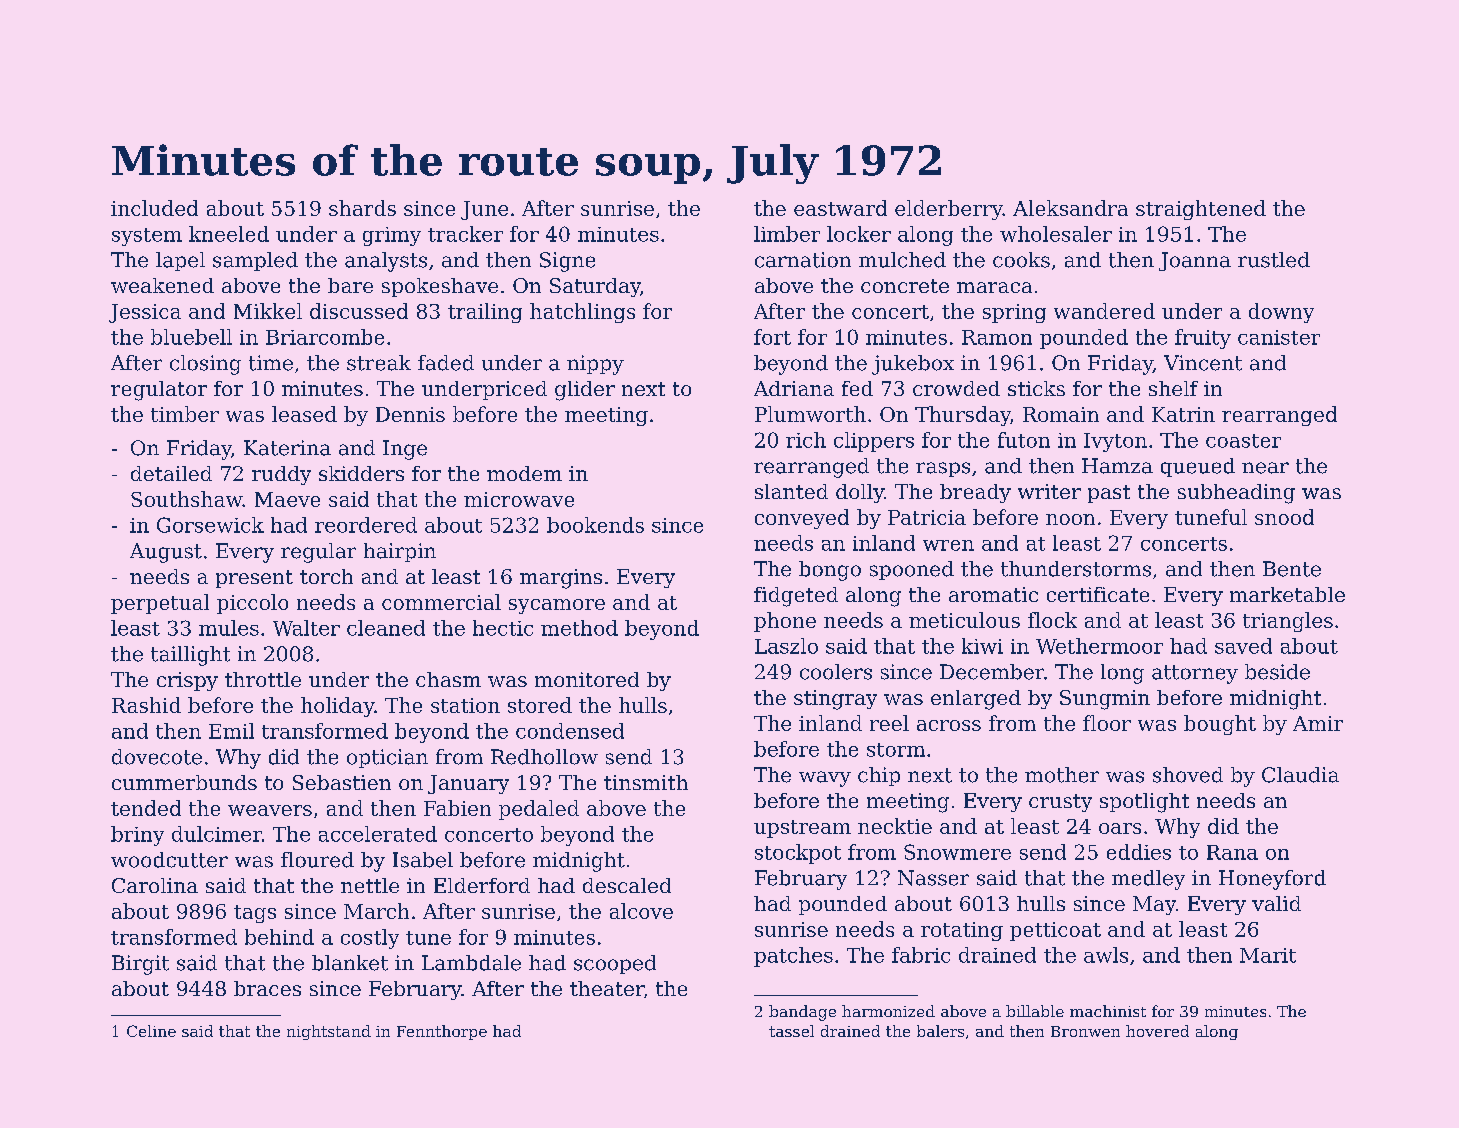 The width and height of the screenshot is (1459, 1128). What do you see at coordinates (154, 208) in the screenshot?
I see `included` at bounding box center [154, 208].
